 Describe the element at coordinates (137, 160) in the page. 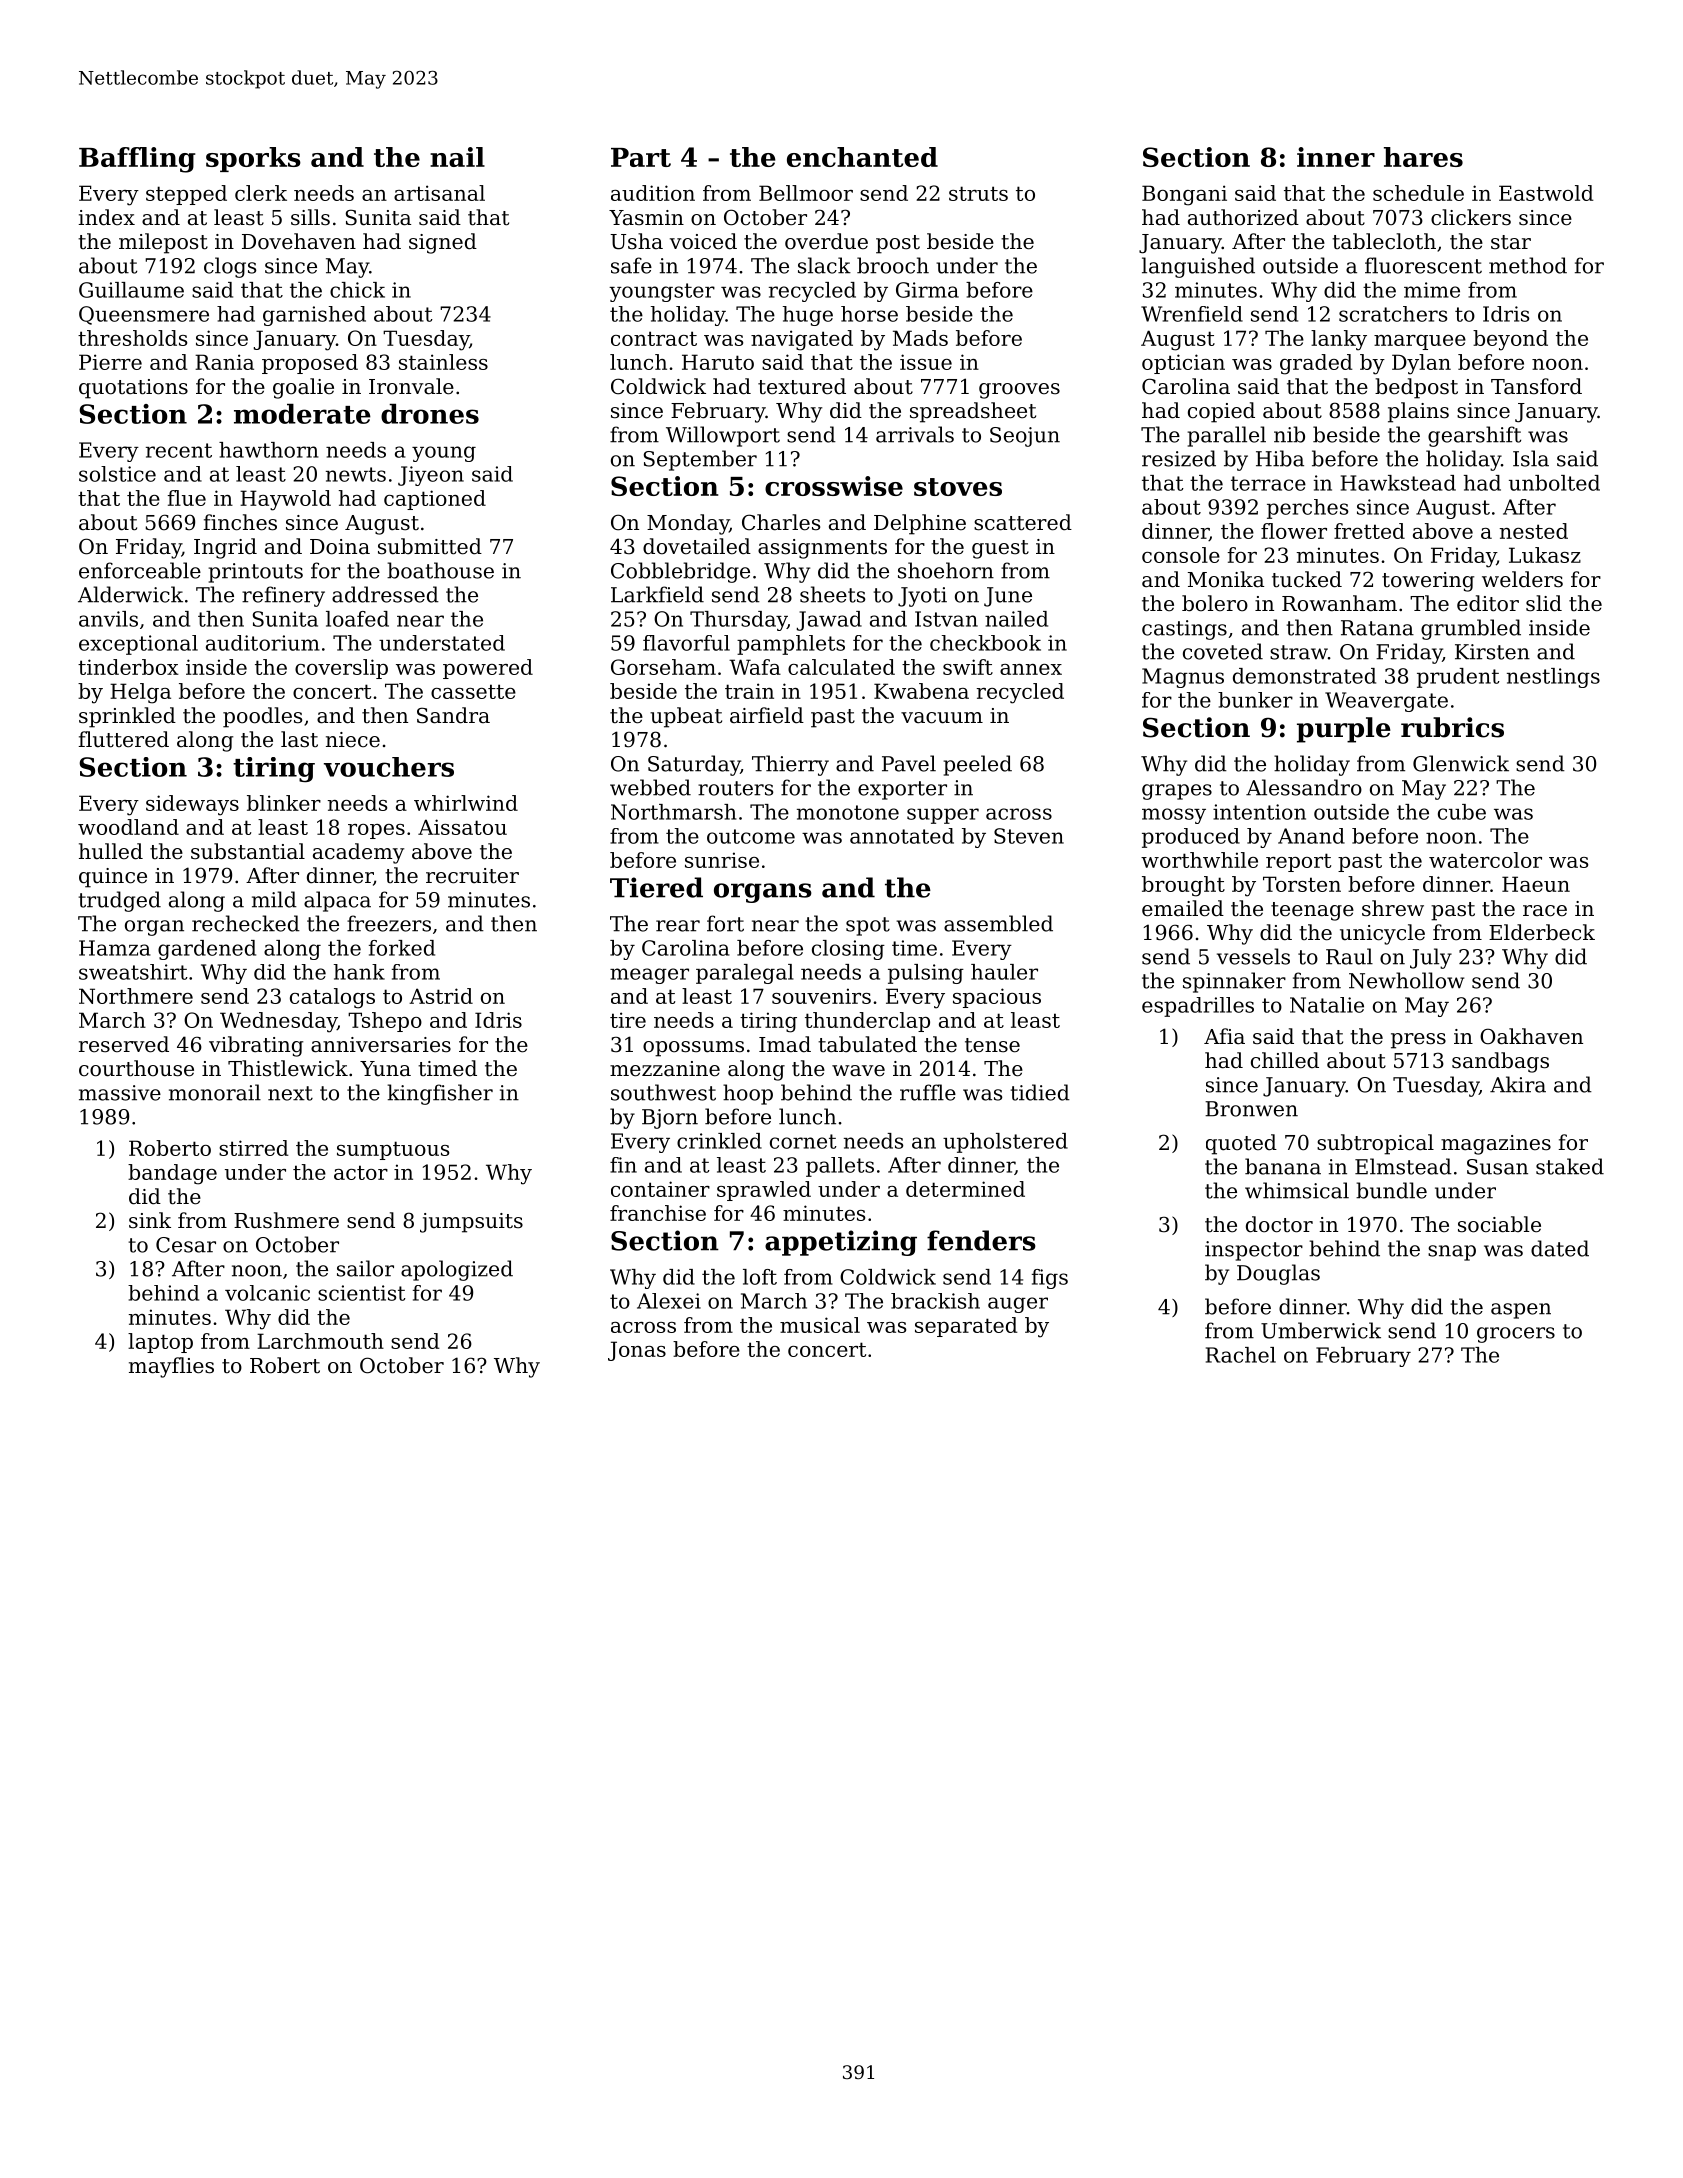

I see `Baffling` at that location.
